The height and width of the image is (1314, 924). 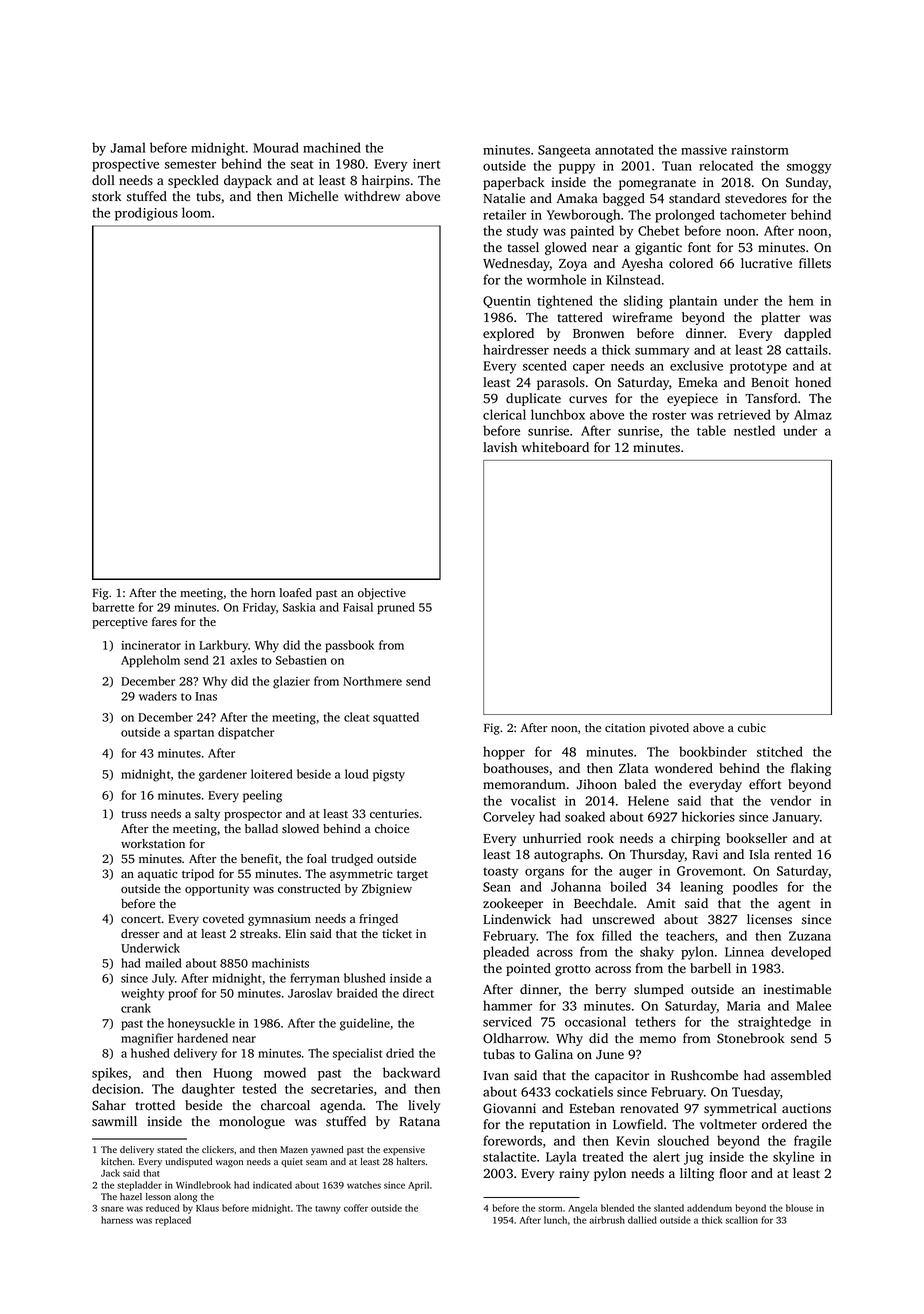 What do you see at coordinates (507, 302) in the image?
I see `Quentin` at bounding box center [507, 302].
